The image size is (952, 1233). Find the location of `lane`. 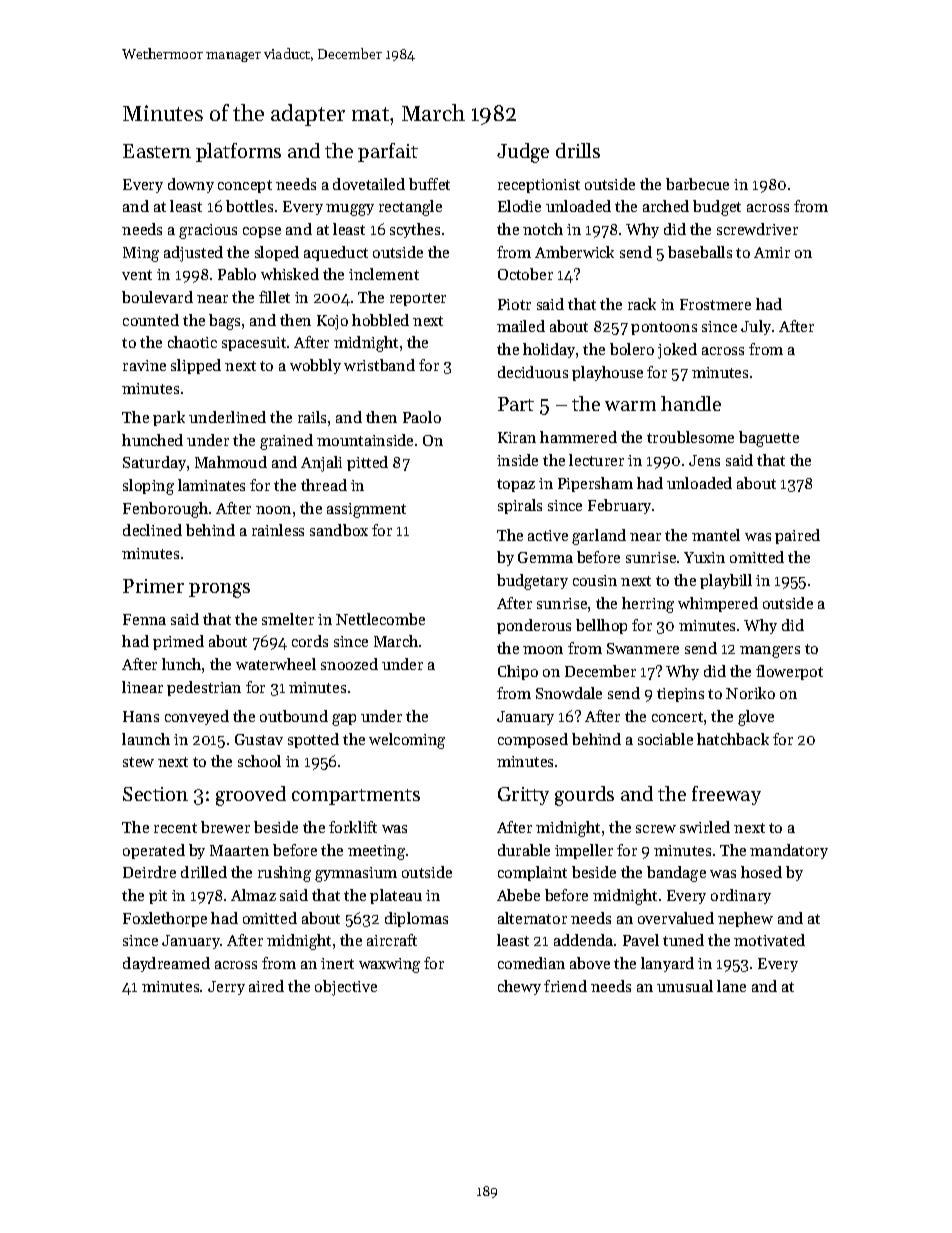

lane is located at coordinates (731, 986).
